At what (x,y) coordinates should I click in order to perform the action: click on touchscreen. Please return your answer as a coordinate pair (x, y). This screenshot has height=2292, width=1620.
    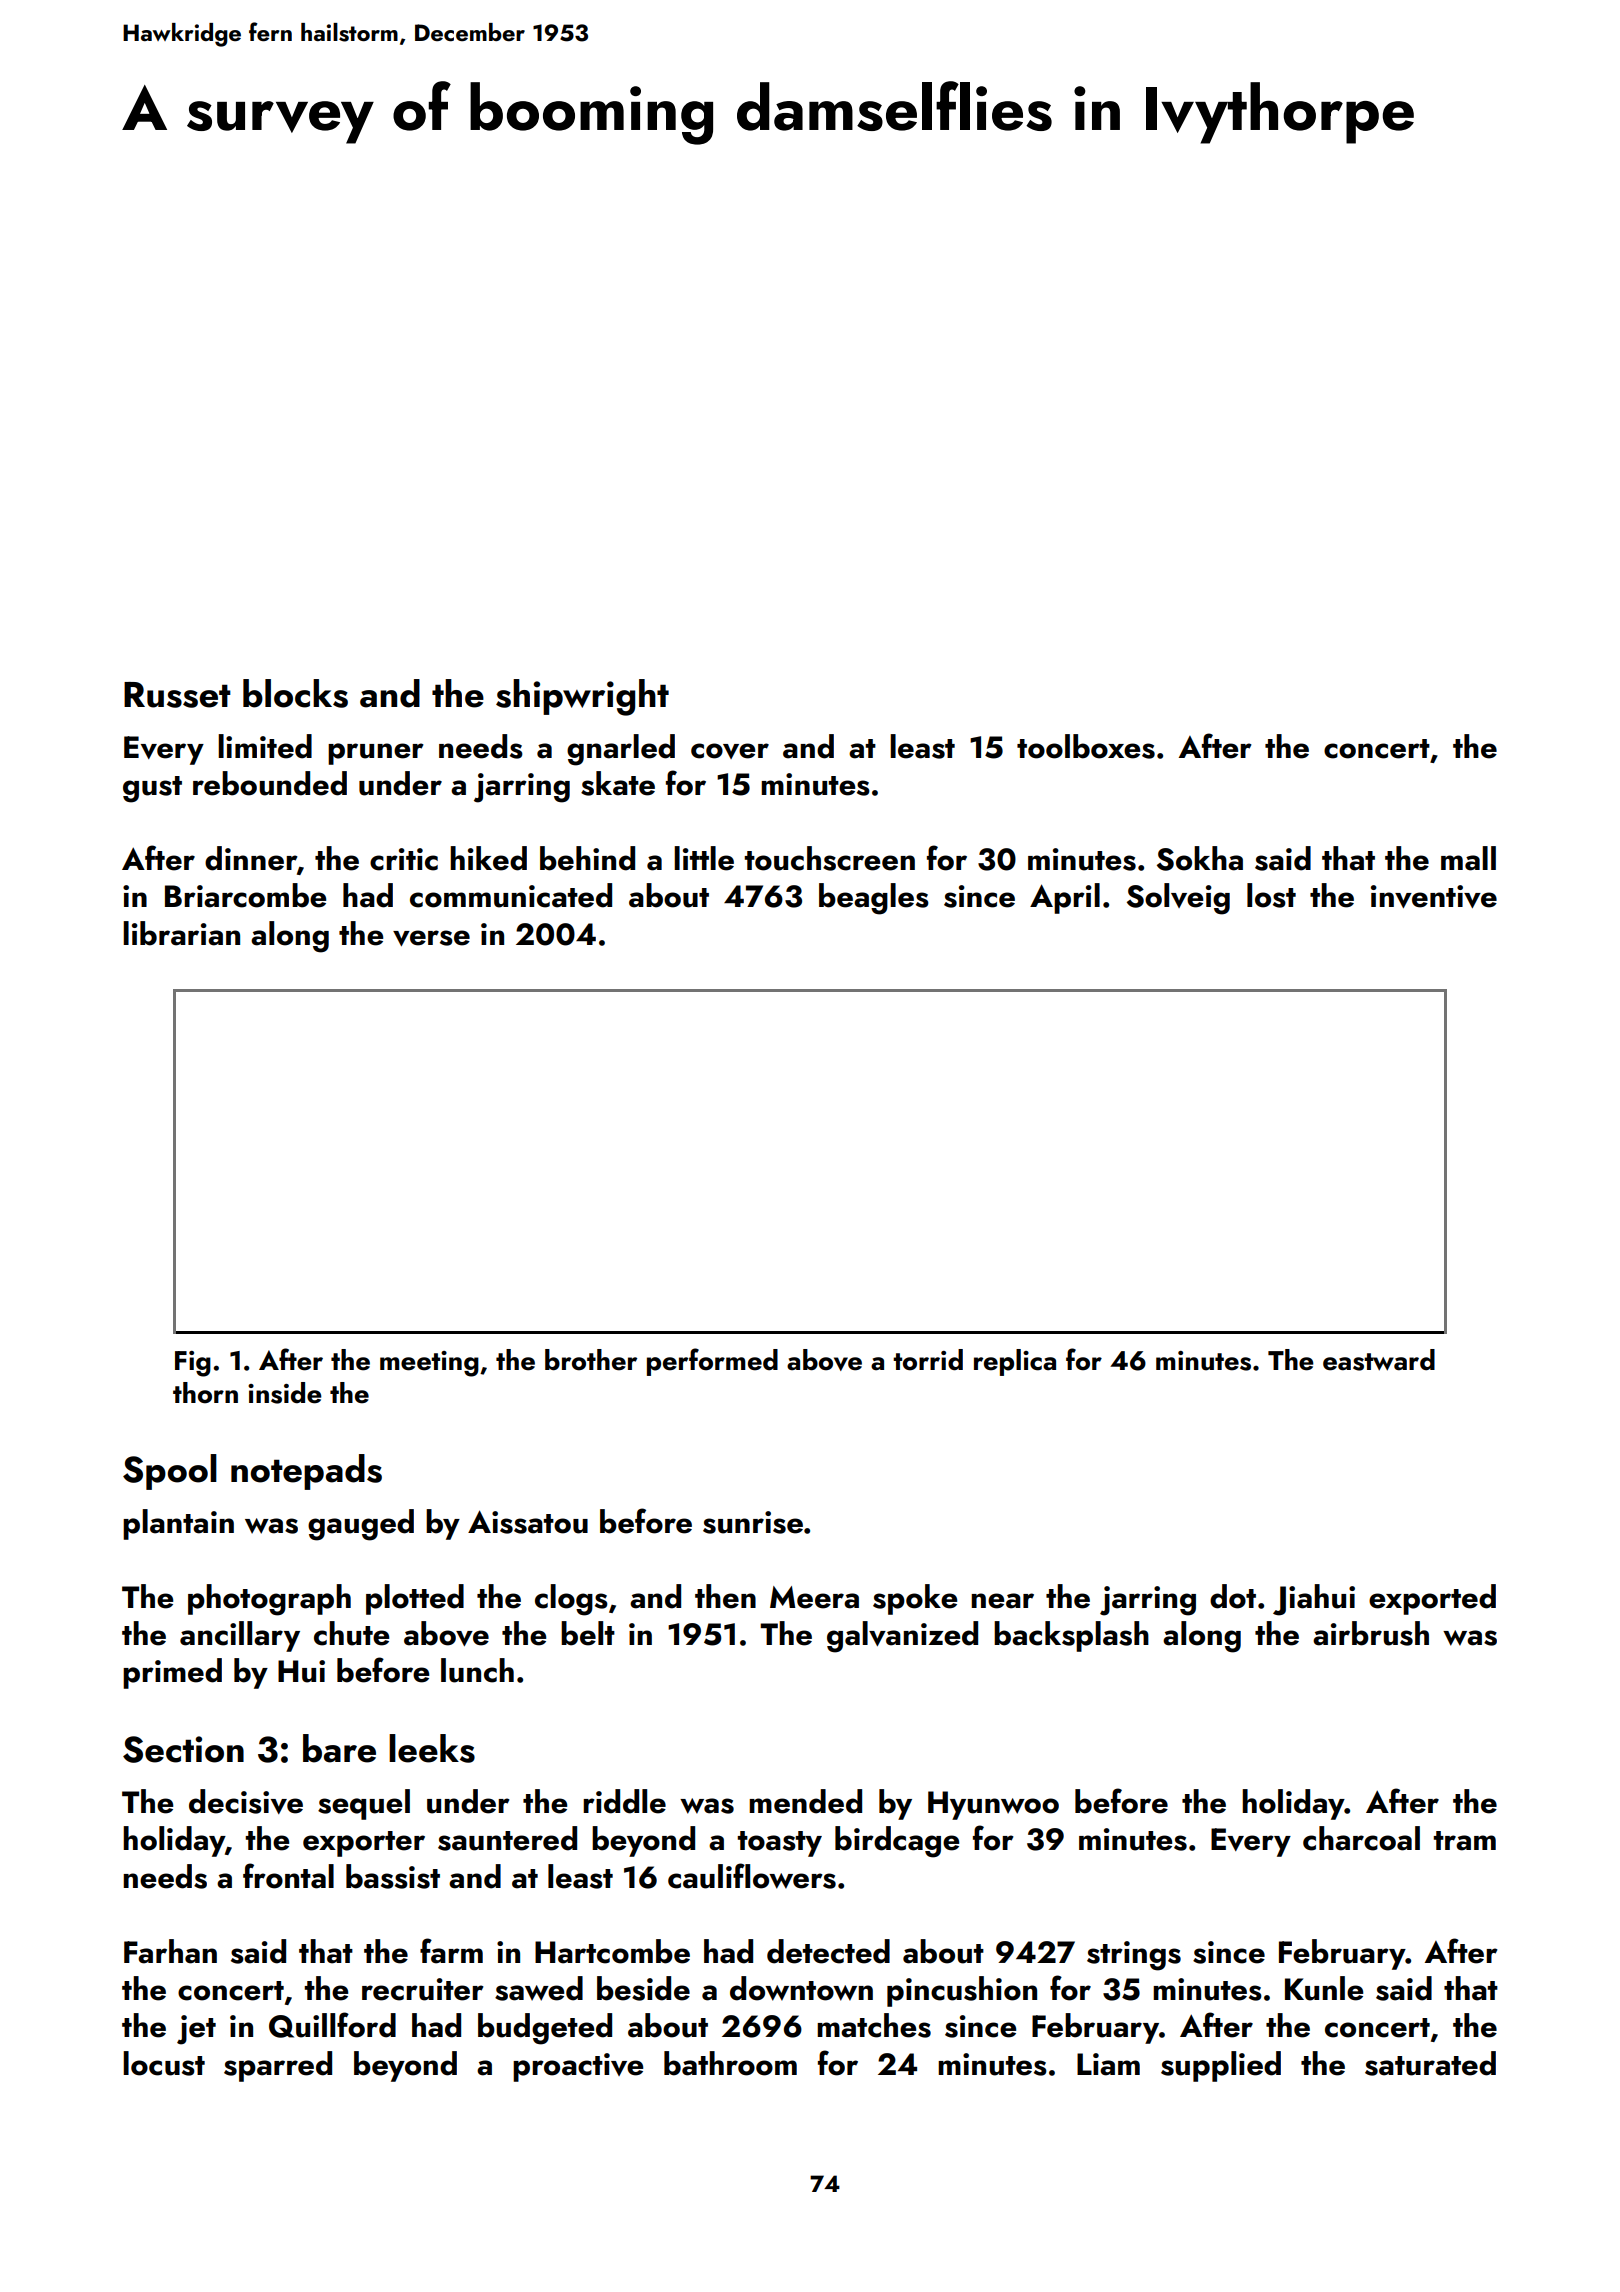
    Looking at the image, I should click on (829, 858).
